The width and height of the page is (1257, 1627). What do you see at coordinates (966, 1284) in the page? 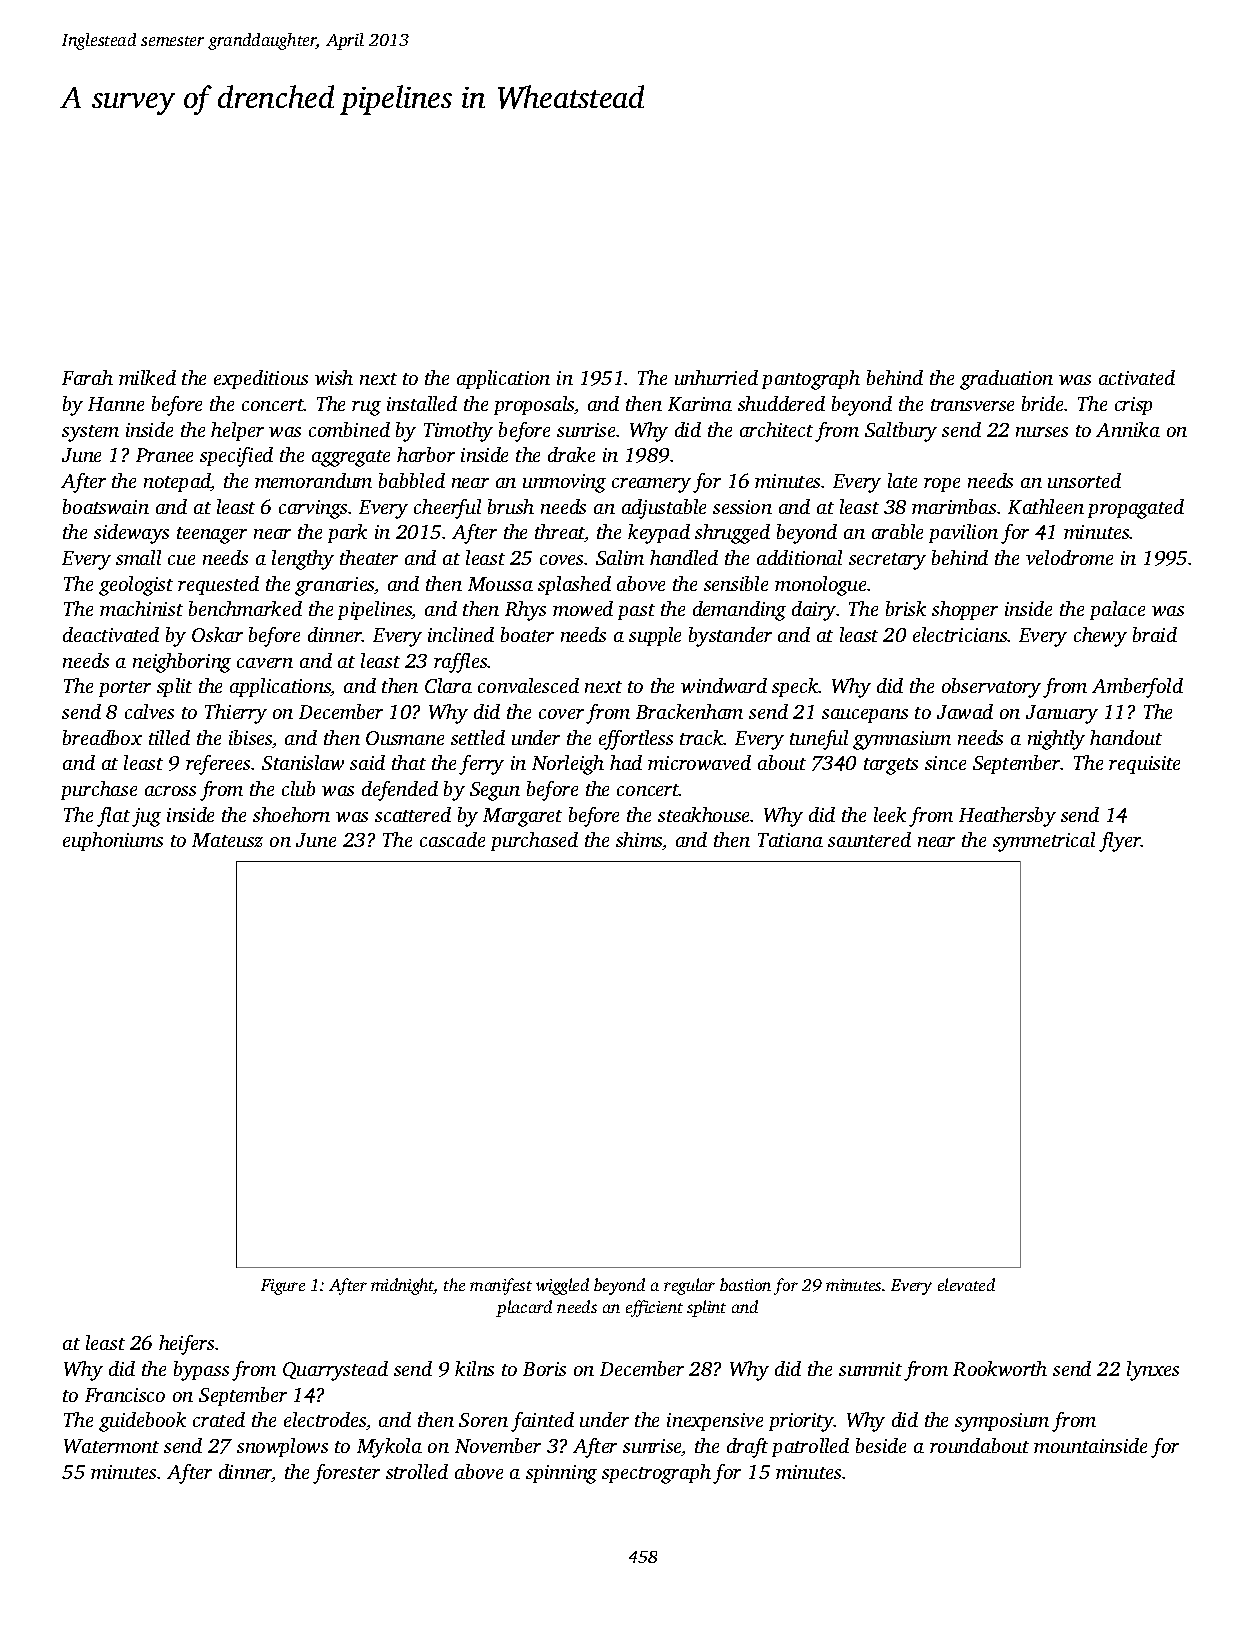
I see `elevated` at bounding box center [966, 1284].
